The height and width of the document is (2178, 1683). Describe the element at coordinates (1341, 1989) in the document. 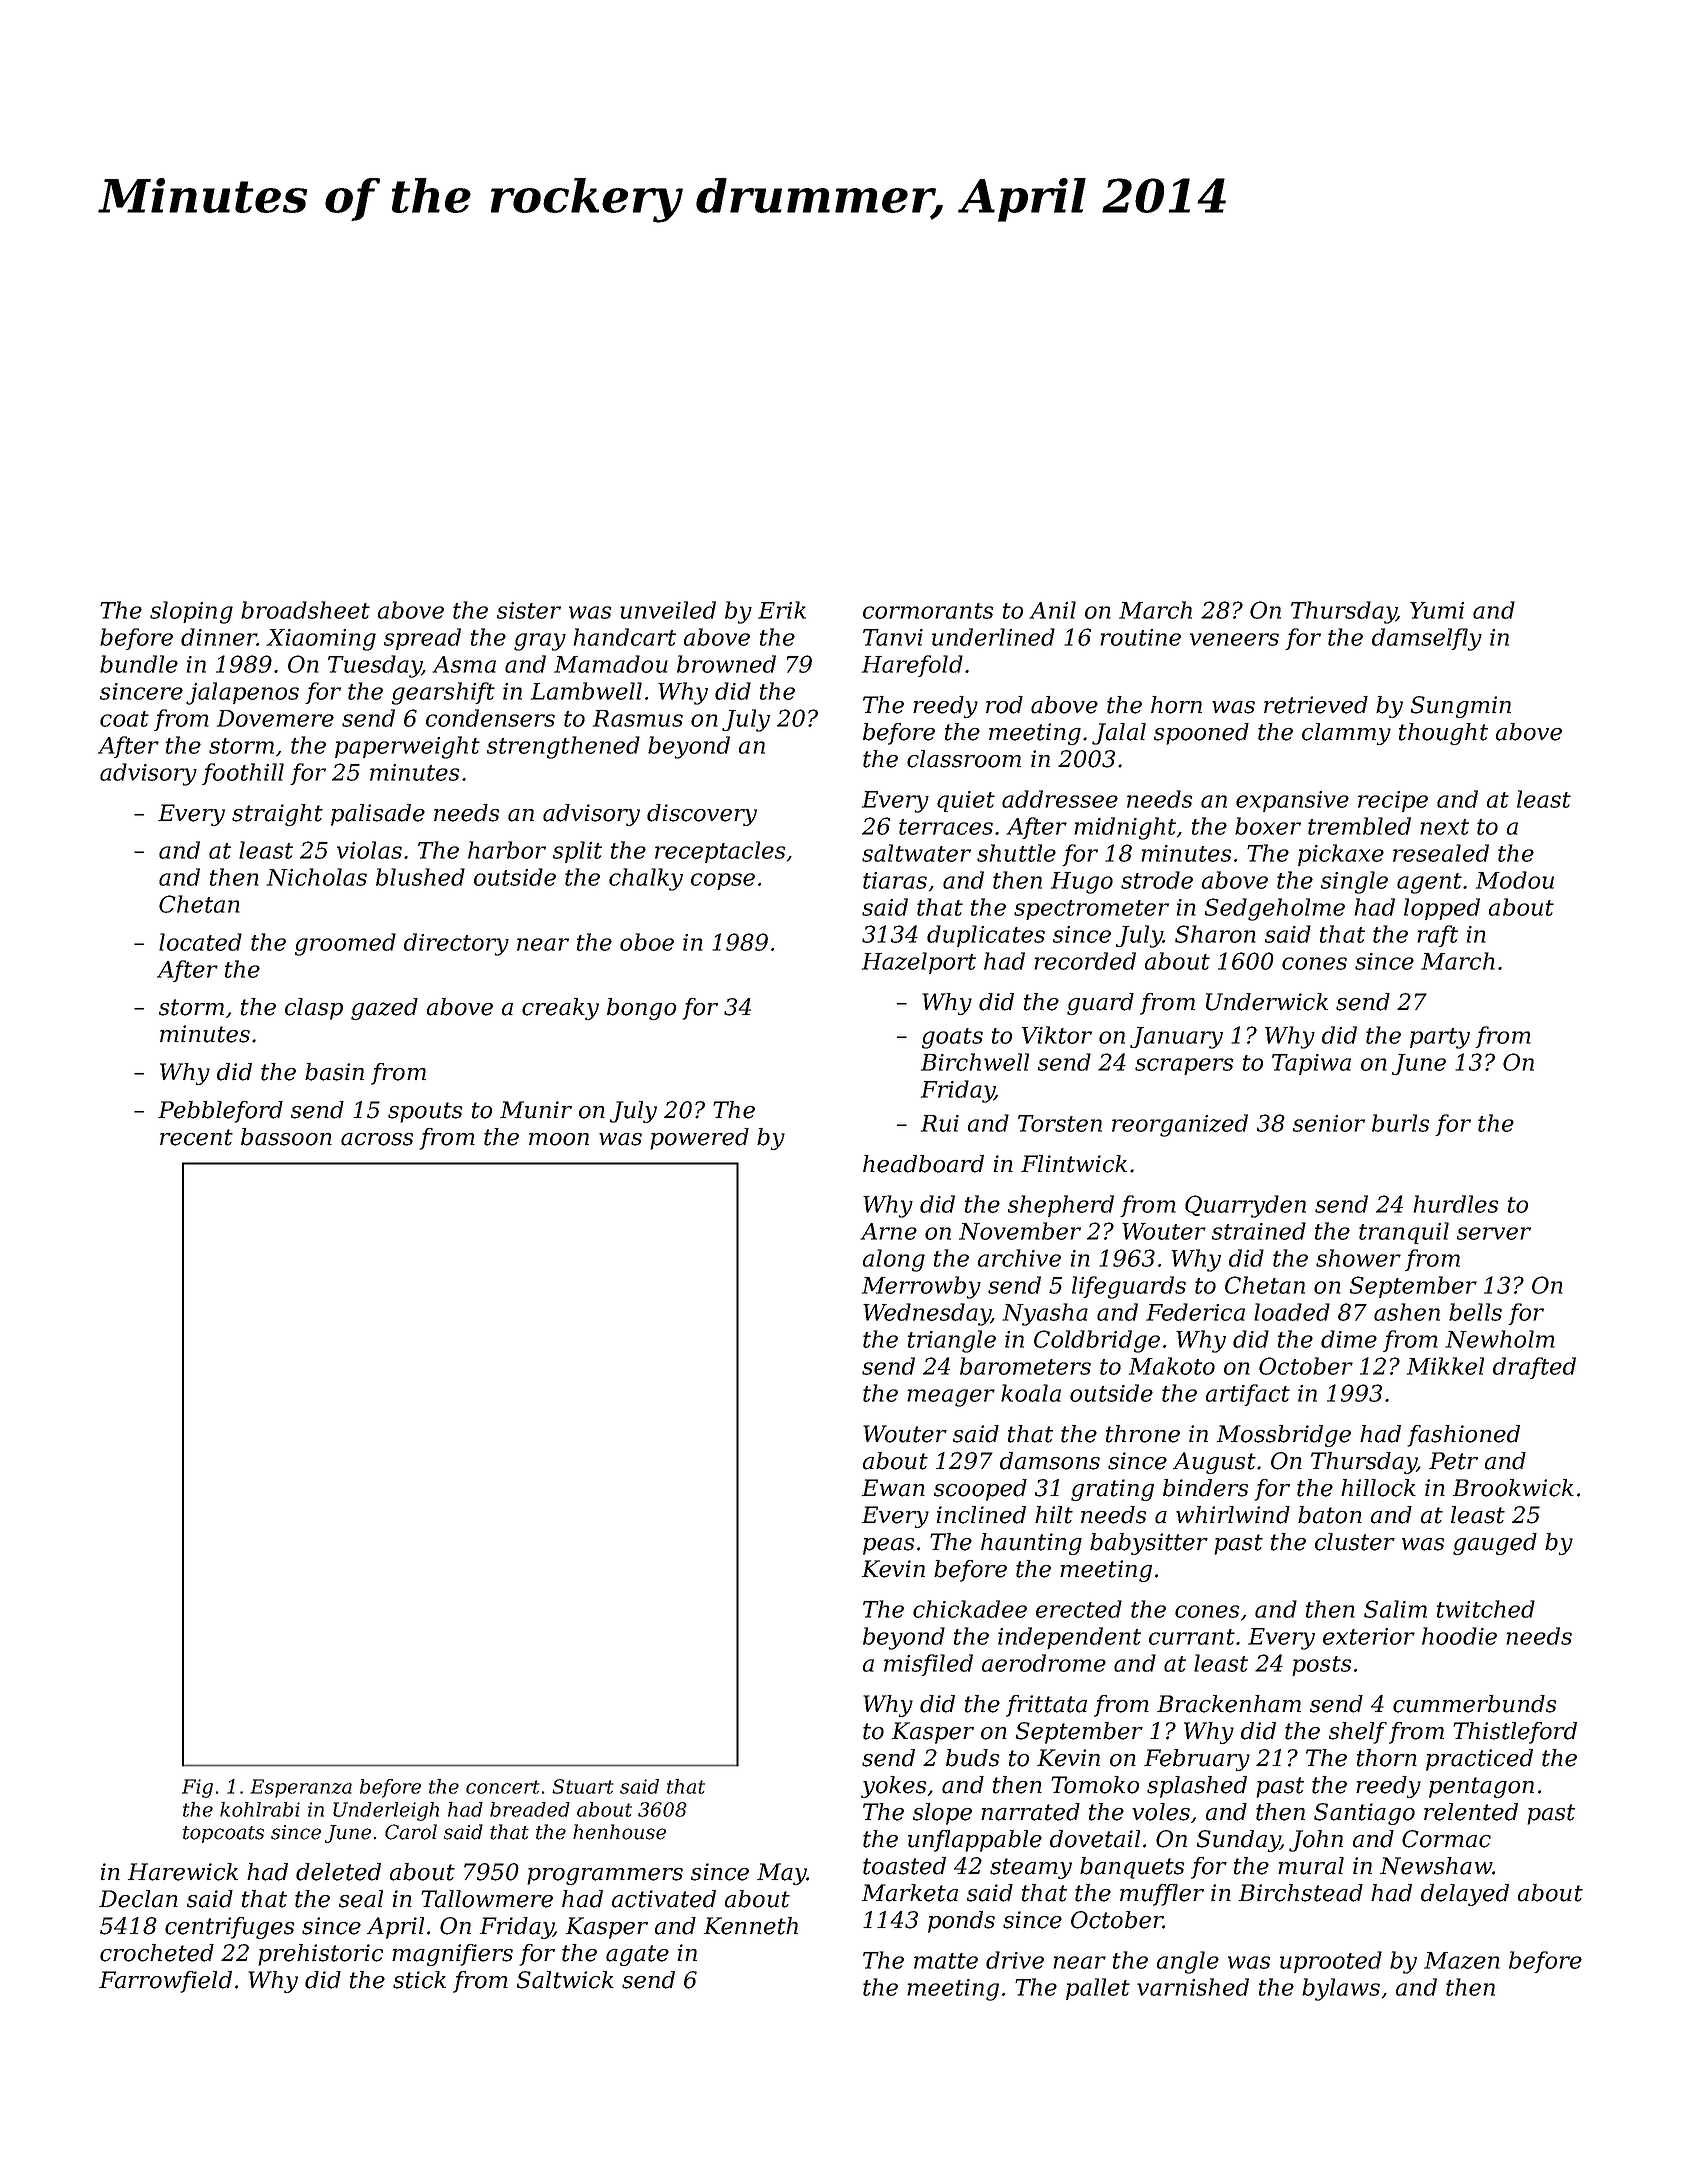

I see `bylaws` at that location.
